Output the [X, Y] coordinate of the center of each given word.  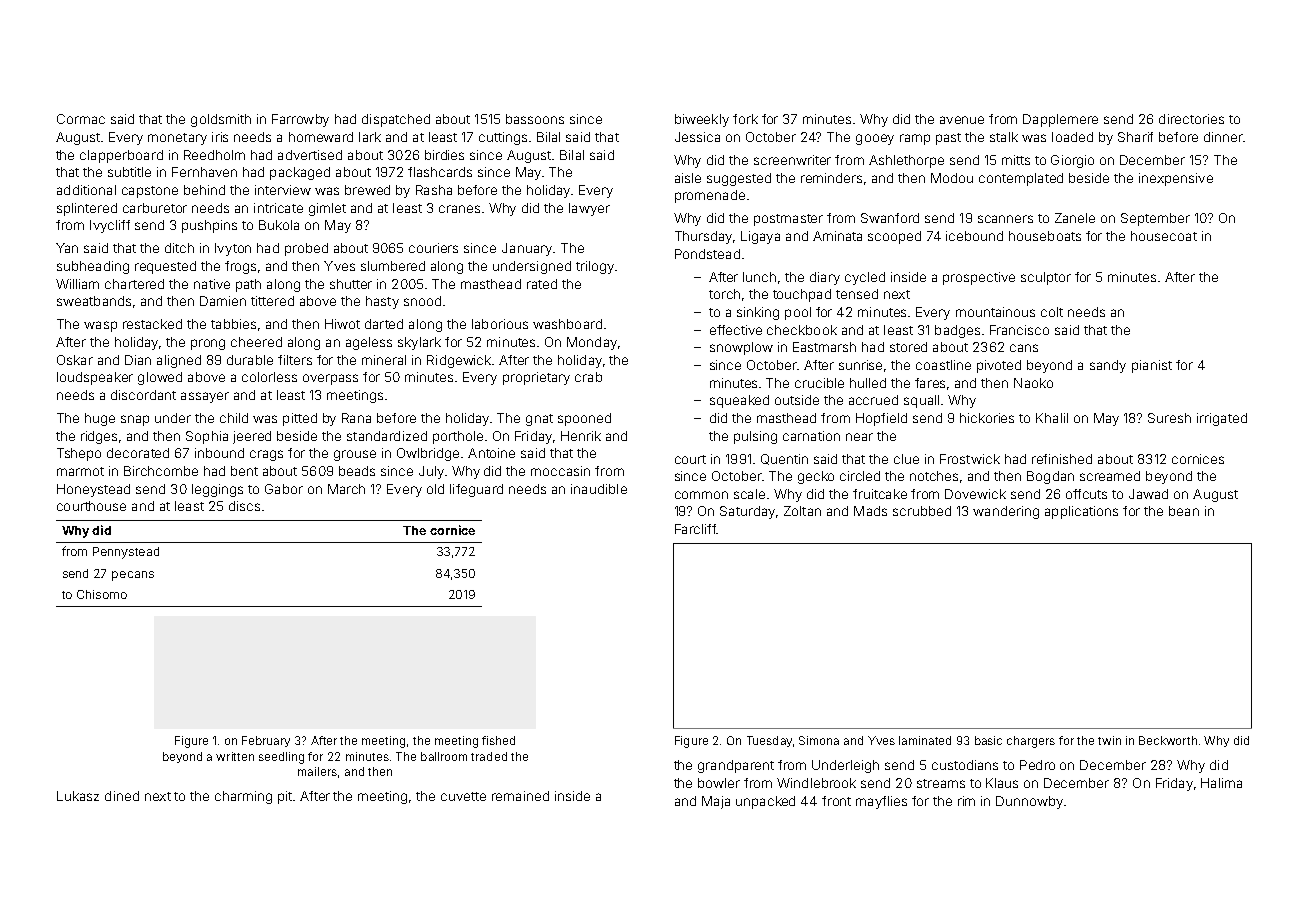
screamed [1110, 476]
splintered [87, 209]
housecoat [1164, 236]
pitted [300, 419]
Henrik [581, 436]
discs [244, 506]
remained [520, 796]
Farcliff [695, 529]
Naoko [1033, 383]
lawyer [589, 209]
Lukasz [78, 796]
